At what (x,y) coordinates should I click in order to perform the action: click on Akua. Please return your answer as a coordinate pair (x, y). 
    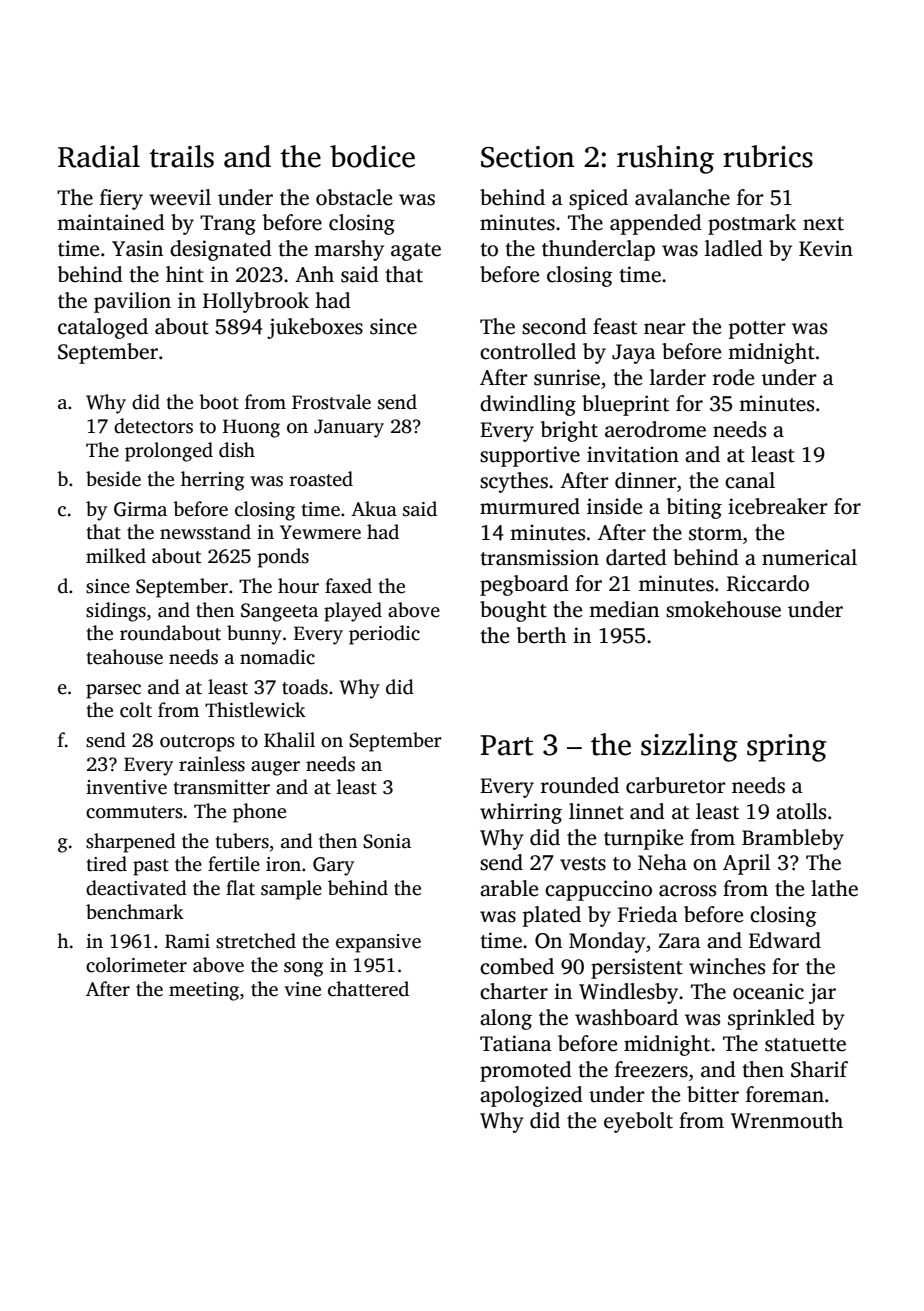
    Looking at the image, I should click on (374, 509).
